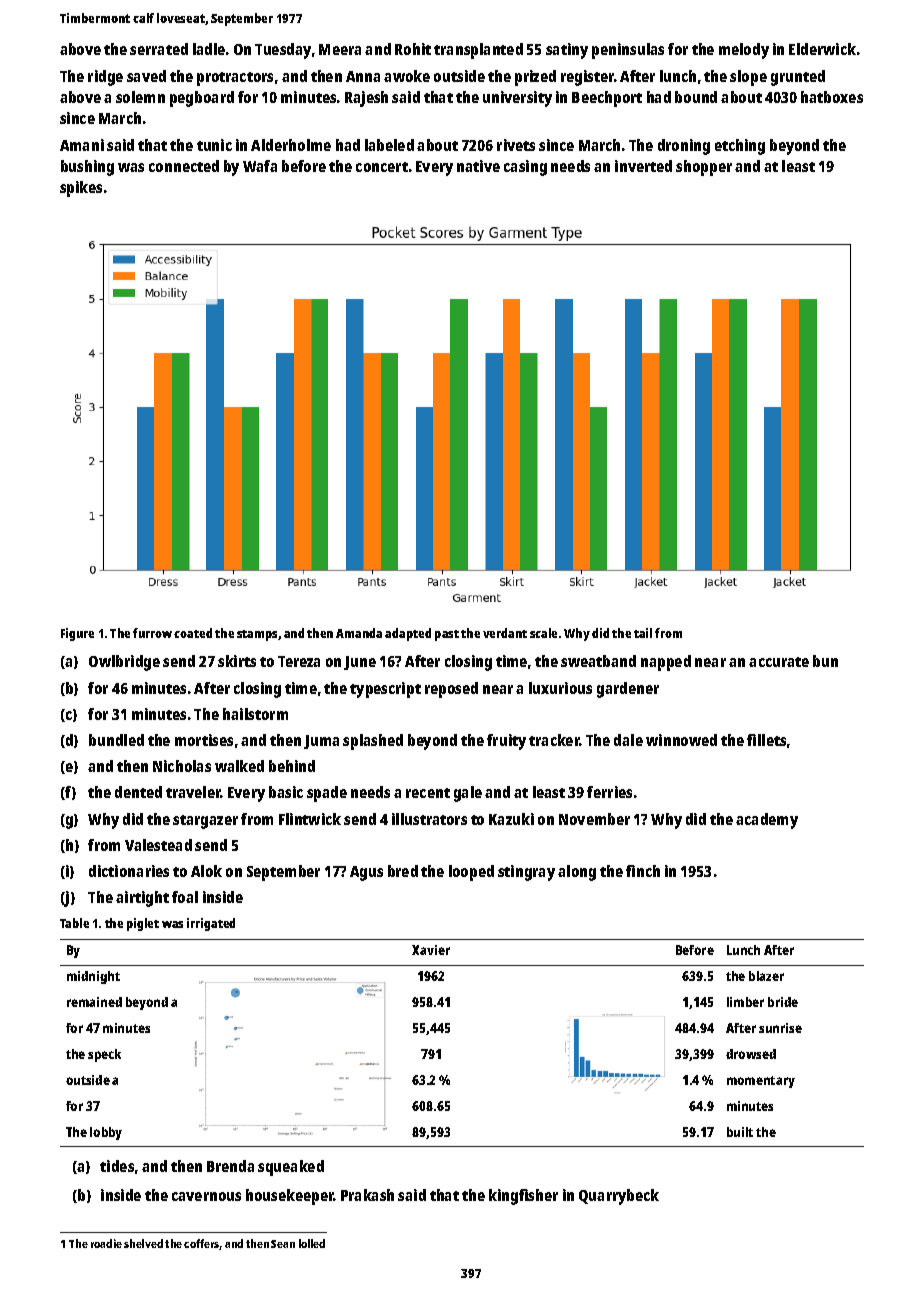  Describe the element at coordinates (766, 976) in the image. I see `blazer` at that location.
